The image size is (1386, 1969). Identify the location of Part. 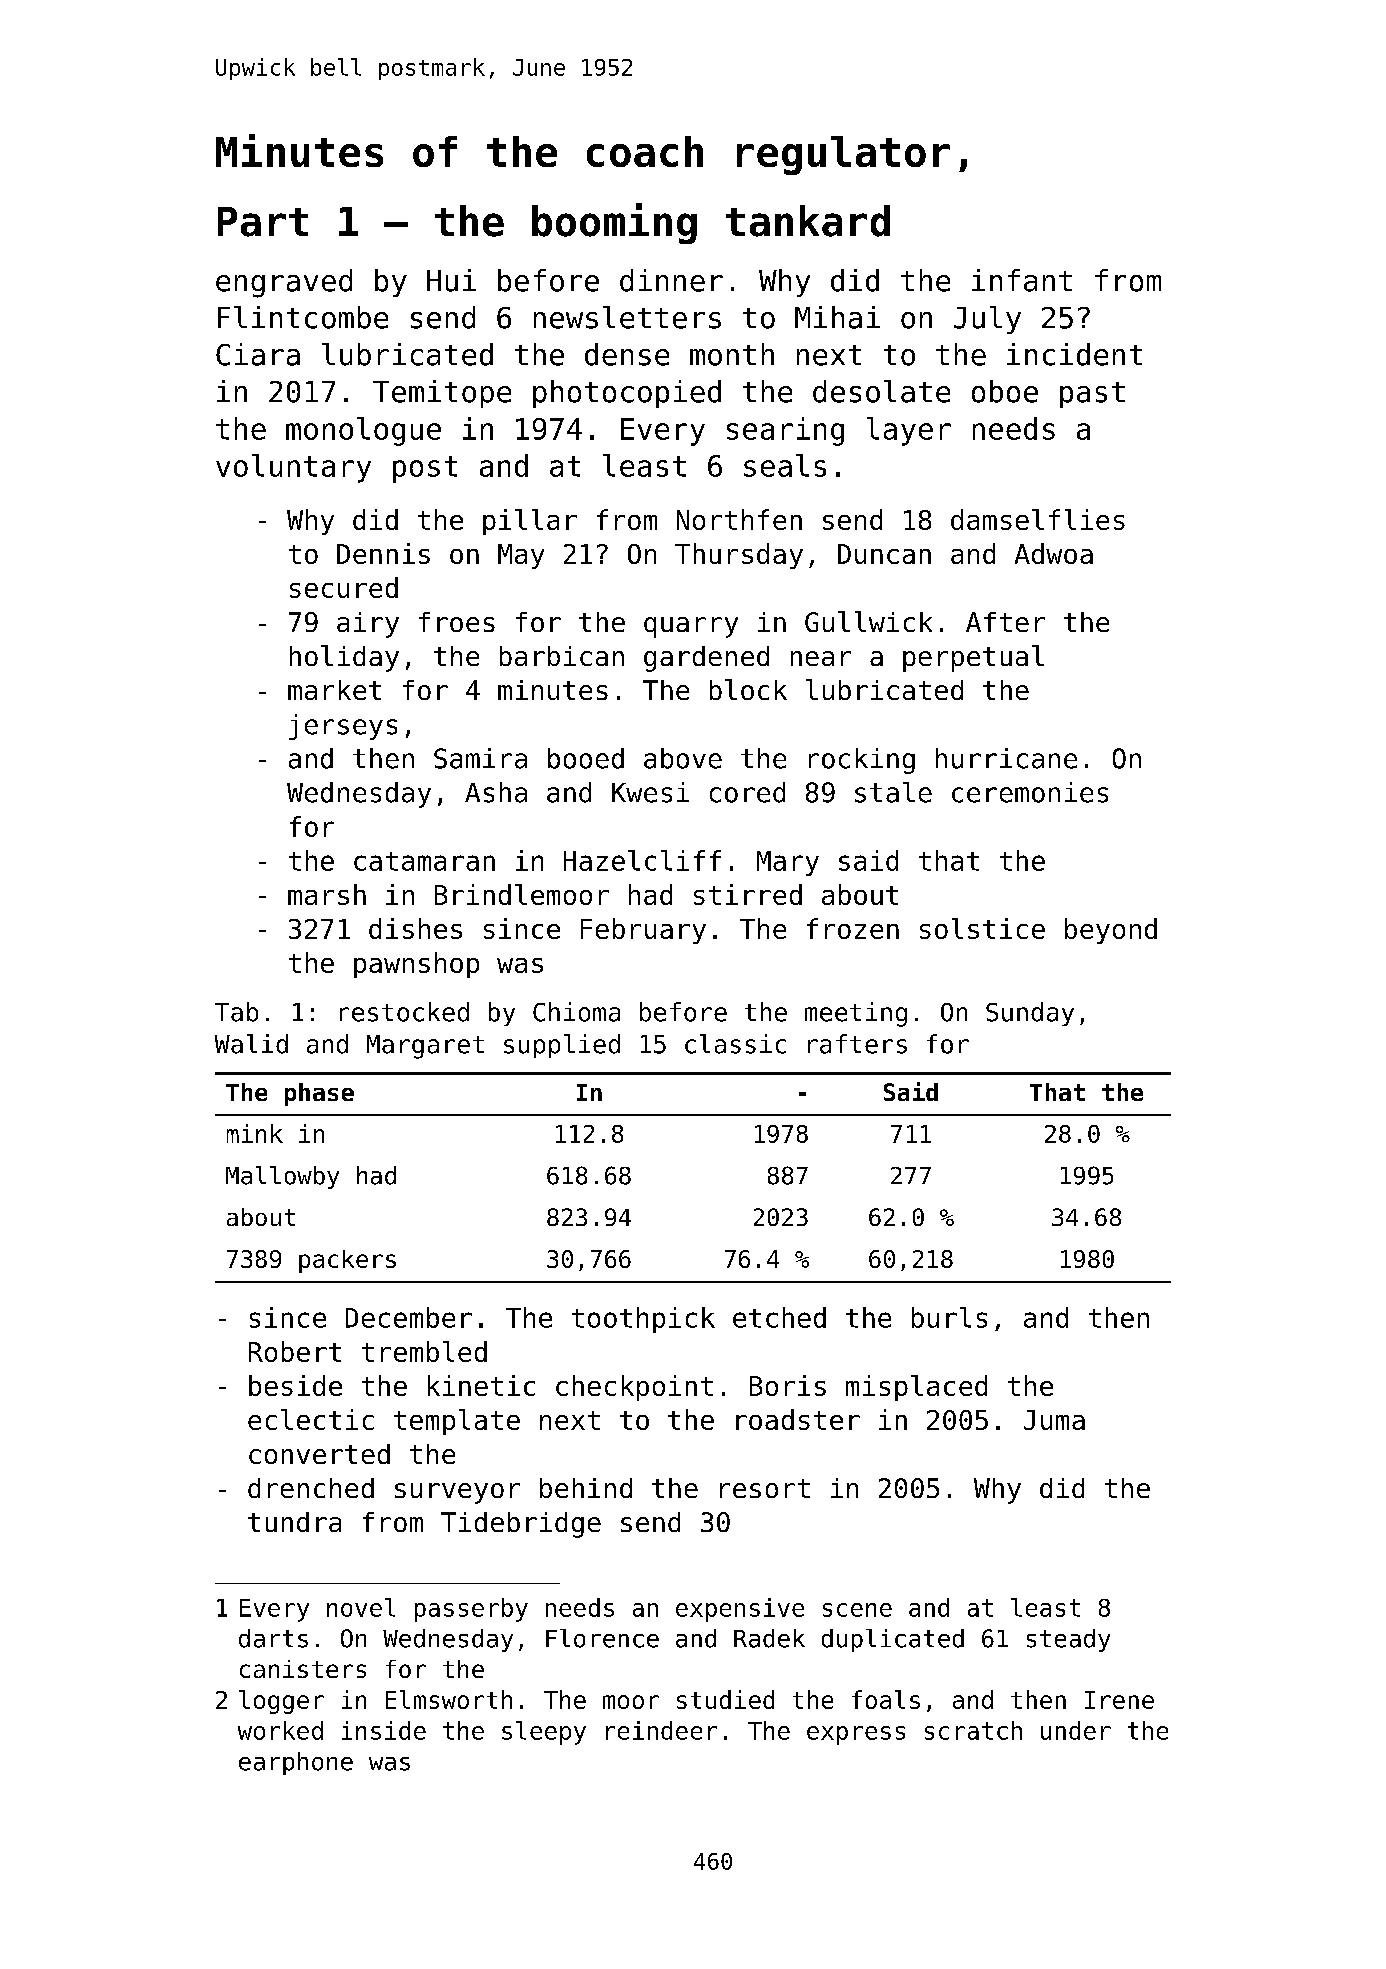
(263, 222).
